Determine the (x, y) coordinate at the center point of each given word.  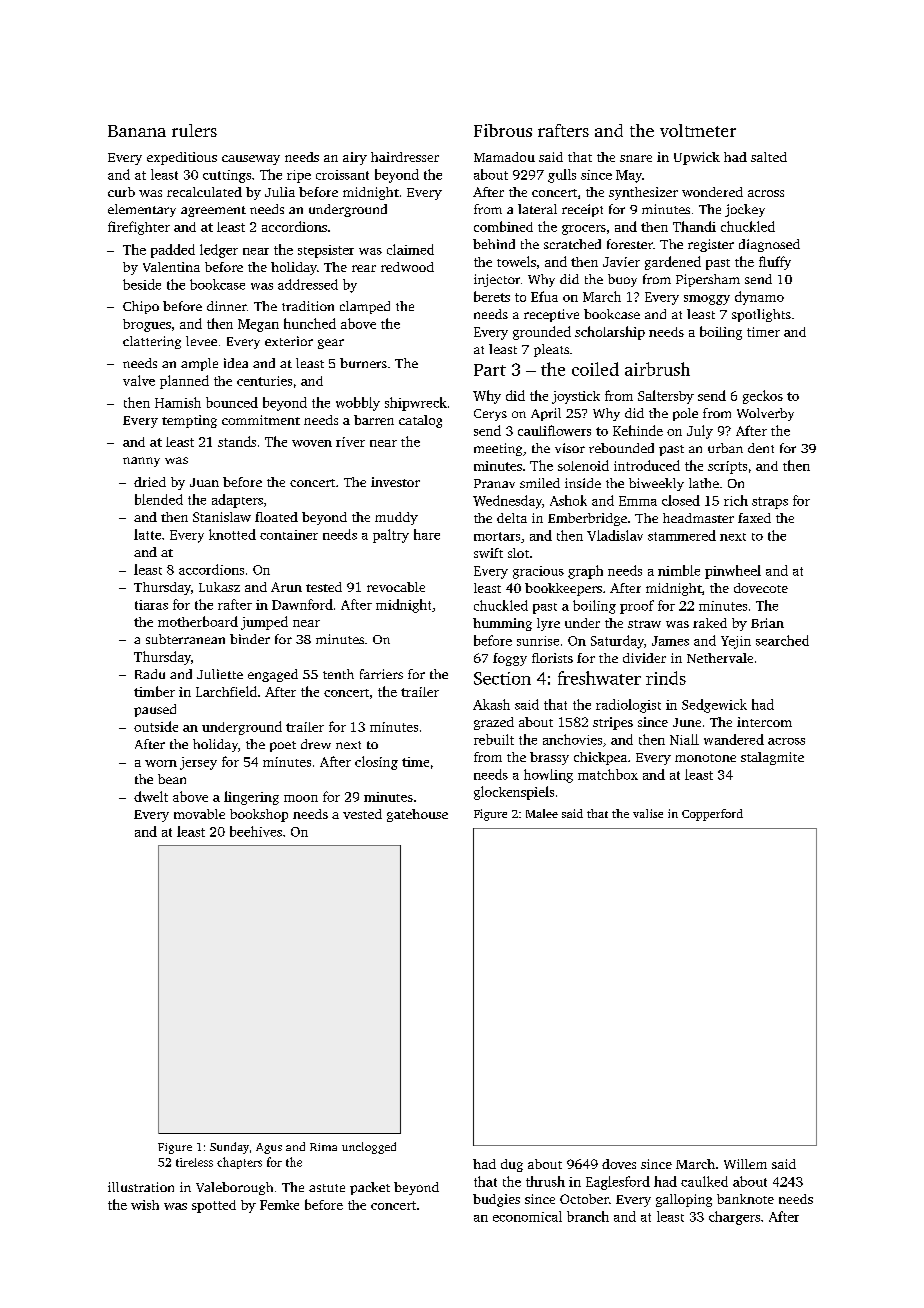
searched (782, 640)
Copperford (712, 815)
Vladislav (615, 535)
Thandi (694, 226)
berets (492, 296)
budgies (496, 1200)
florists (552, 658)
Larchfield (226, 691)
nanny (141, 462)
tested (324, 587)
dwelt (151, 796)
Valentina (171, 267)
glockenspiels (514, 793)
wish (145, 1205)
